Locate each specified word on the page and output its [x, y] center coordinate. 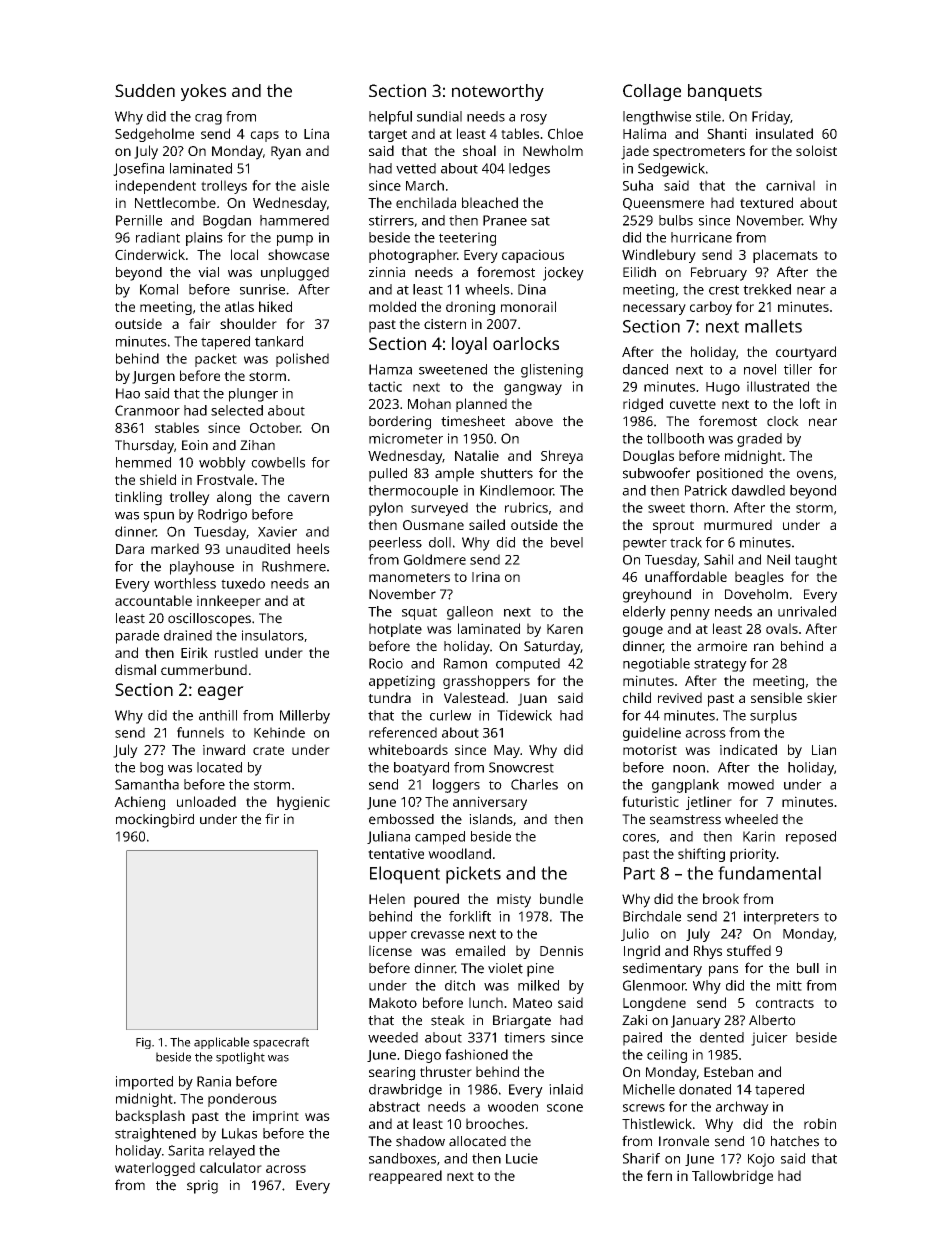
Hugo [723, 388]
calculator [231, 1167]
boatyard [421, 769]
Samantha [147, 784]
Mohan [429, 403]
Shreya [562, 457]
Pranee [505, 220]
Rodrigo [222, 516]
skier [822, 697]
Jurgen [153, 377]
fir [272, 818]
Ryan [286, 153]
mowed [751, 784]
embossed [401, 819]
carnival [790, 185]
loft [810, 403]
